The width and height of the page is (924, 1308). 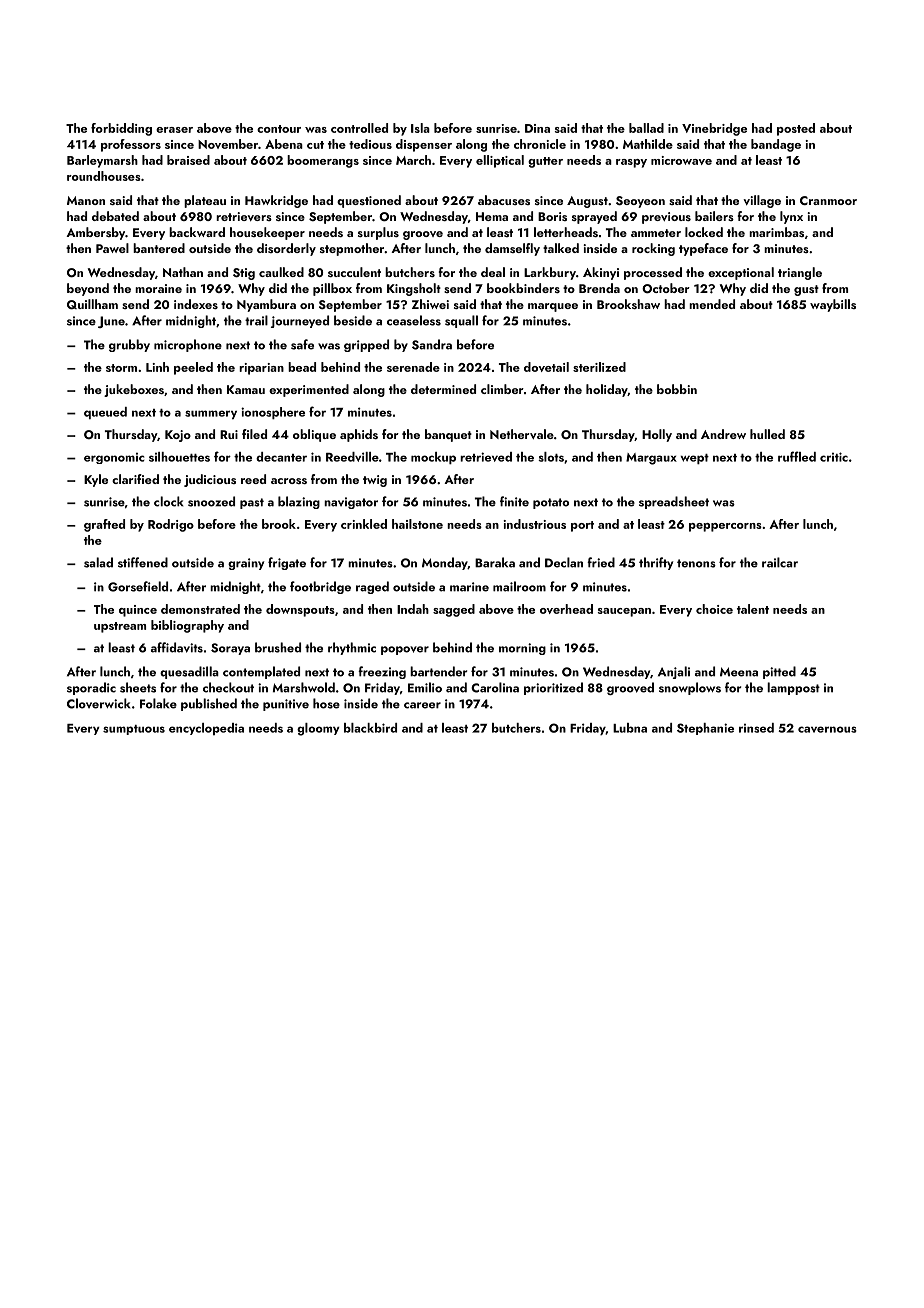 What do you see at coordinates (640, 202) in the page?
I see `Seoyeon` at bounding box center [640, 202].
